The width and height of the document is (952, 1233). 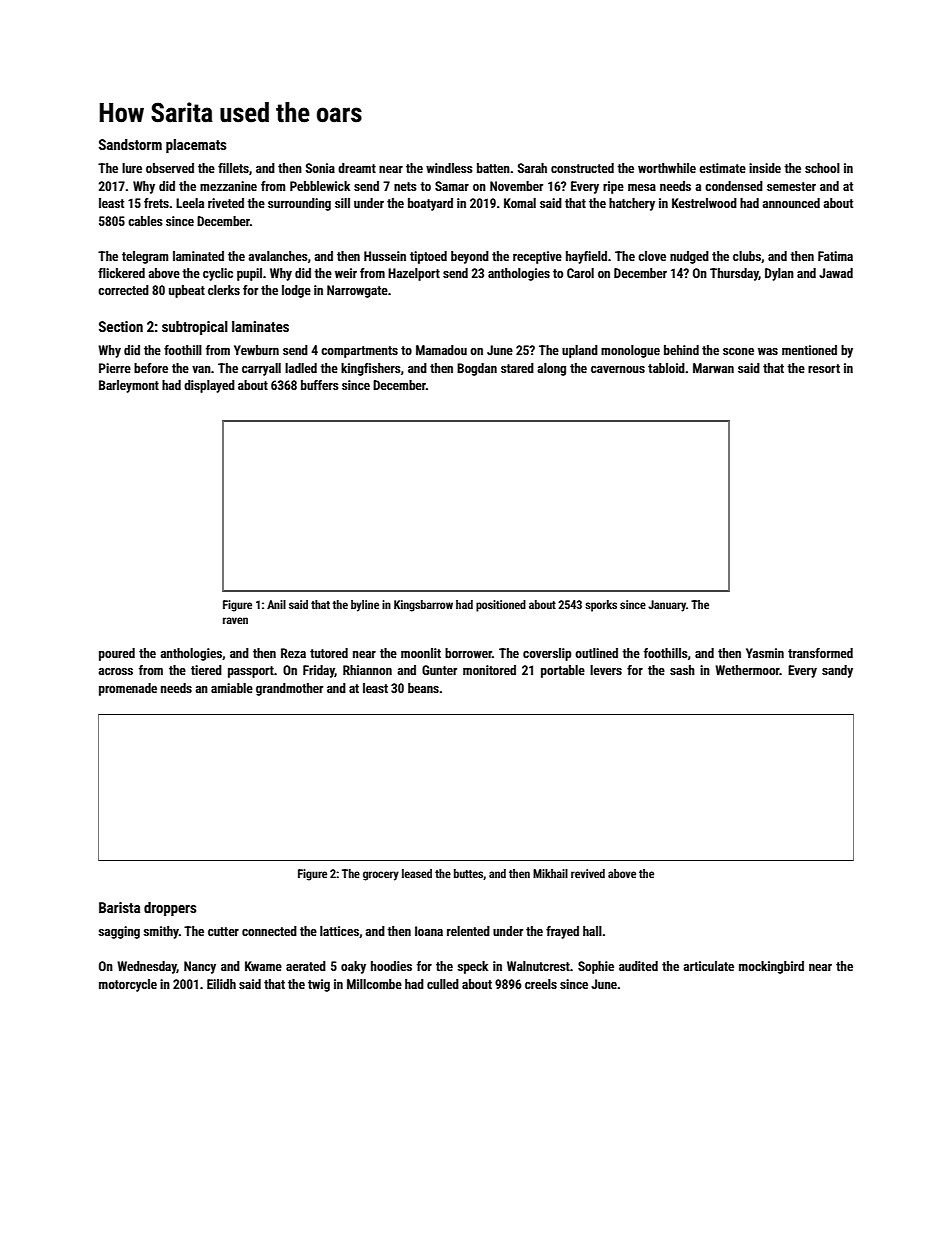 What do you see at coordinates (580, 351) in the document?
I see `upland` at bounding box center [580, 351].
